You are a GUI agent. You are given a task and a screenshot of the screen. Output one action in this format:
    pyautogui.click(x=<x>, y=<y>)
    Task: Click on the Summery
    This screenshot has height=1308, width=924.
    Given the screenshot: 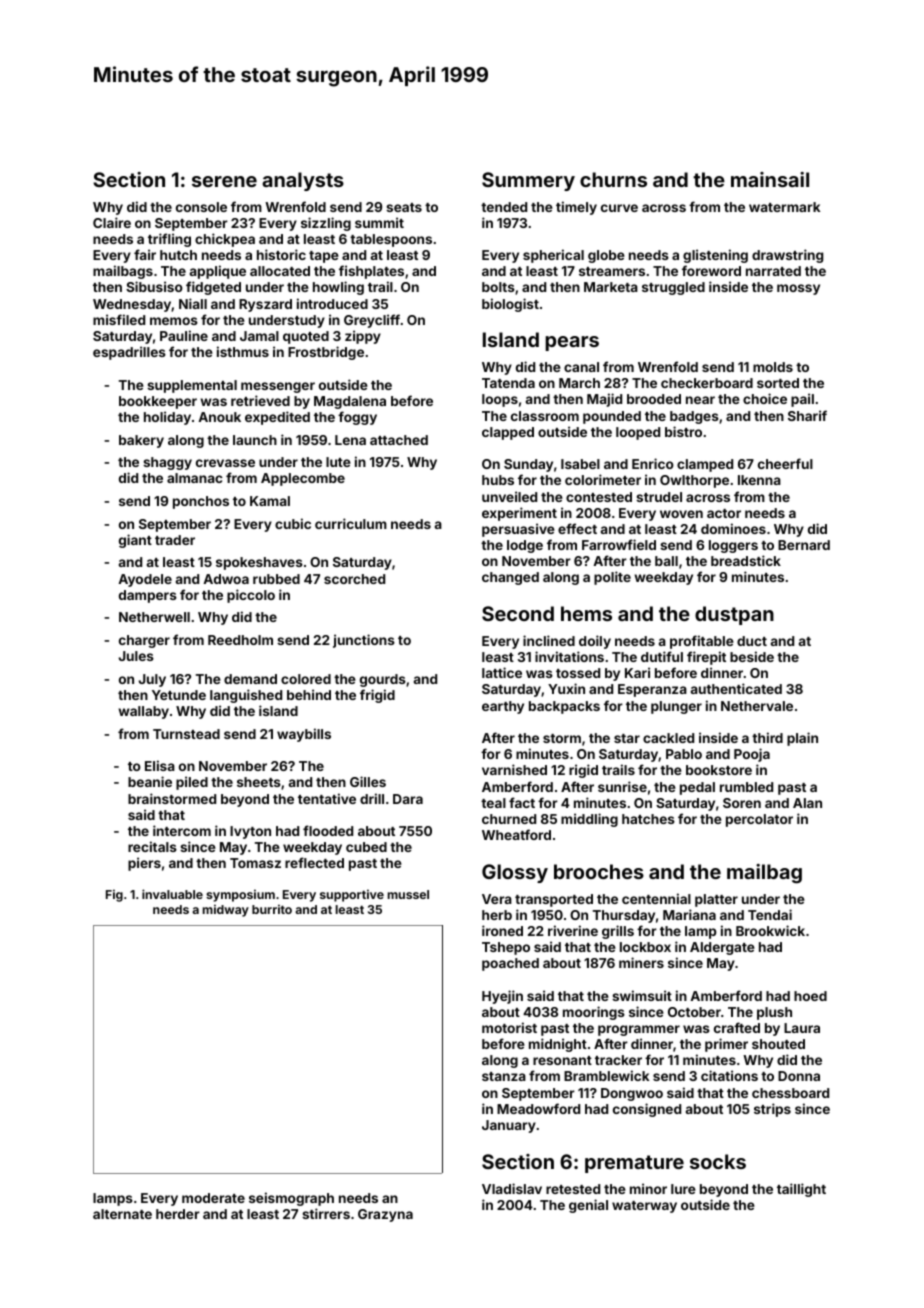 What is the action you would take?
    pyautogui.click(x=528, y=181)
